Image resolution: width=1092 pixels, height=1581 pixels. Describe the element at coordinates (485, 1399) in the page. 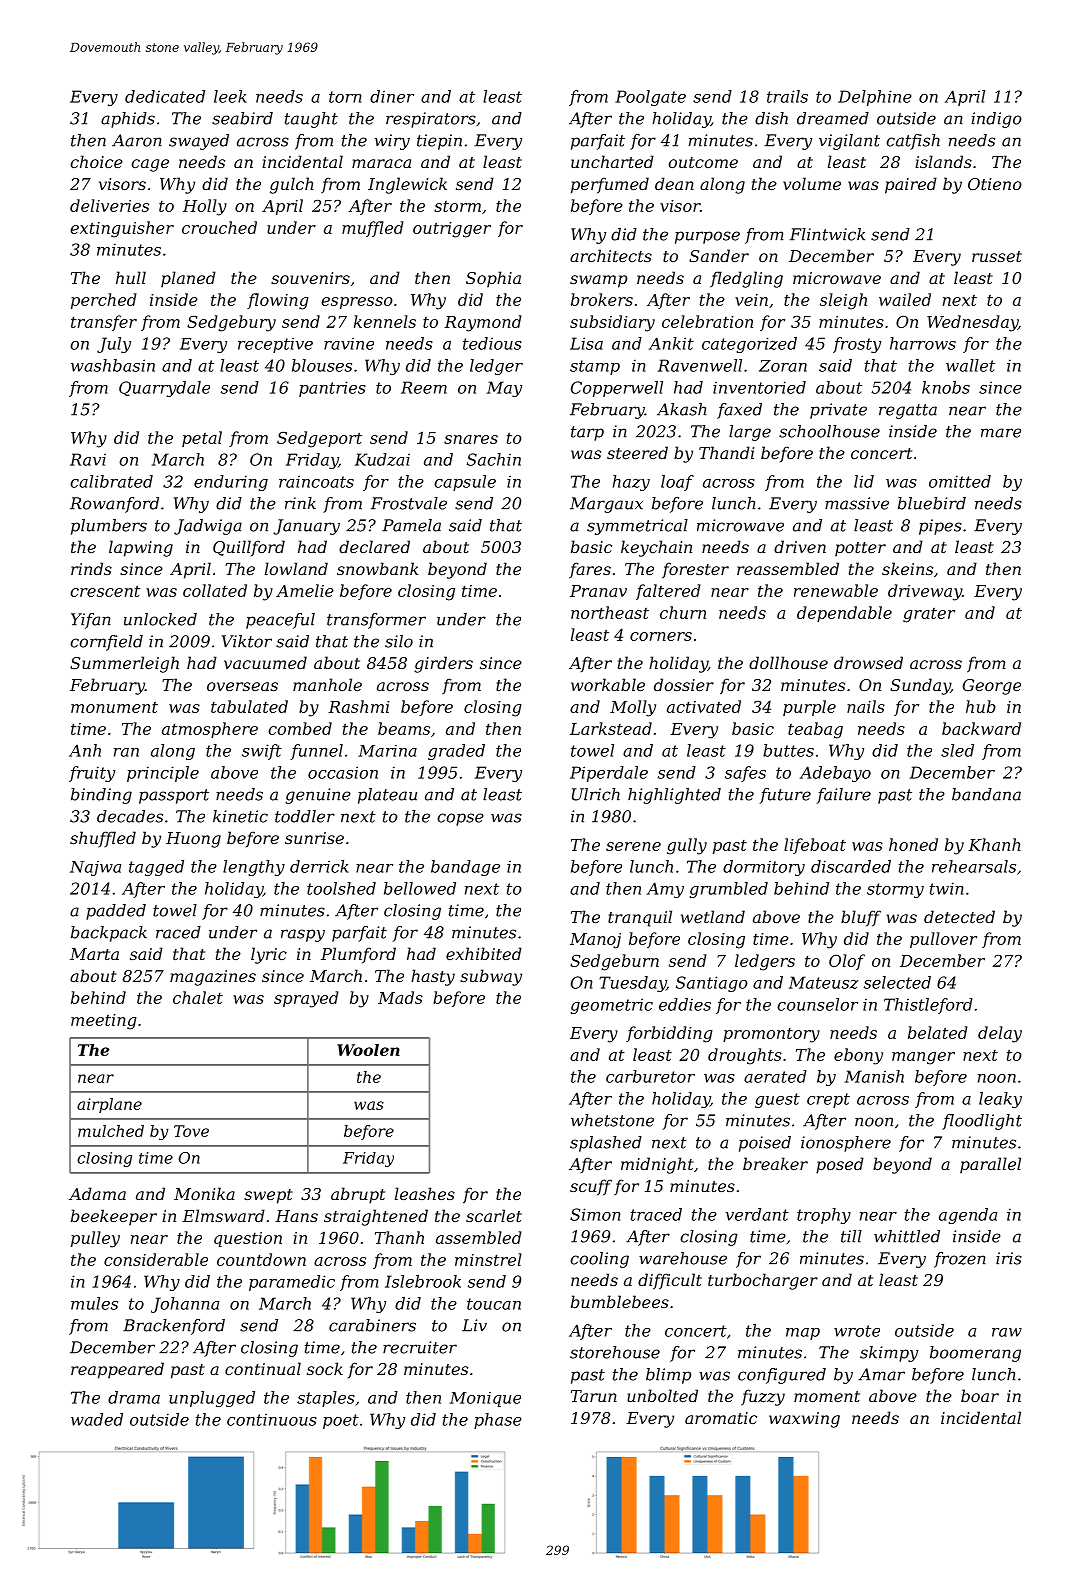

I see `Monique` at that location.
